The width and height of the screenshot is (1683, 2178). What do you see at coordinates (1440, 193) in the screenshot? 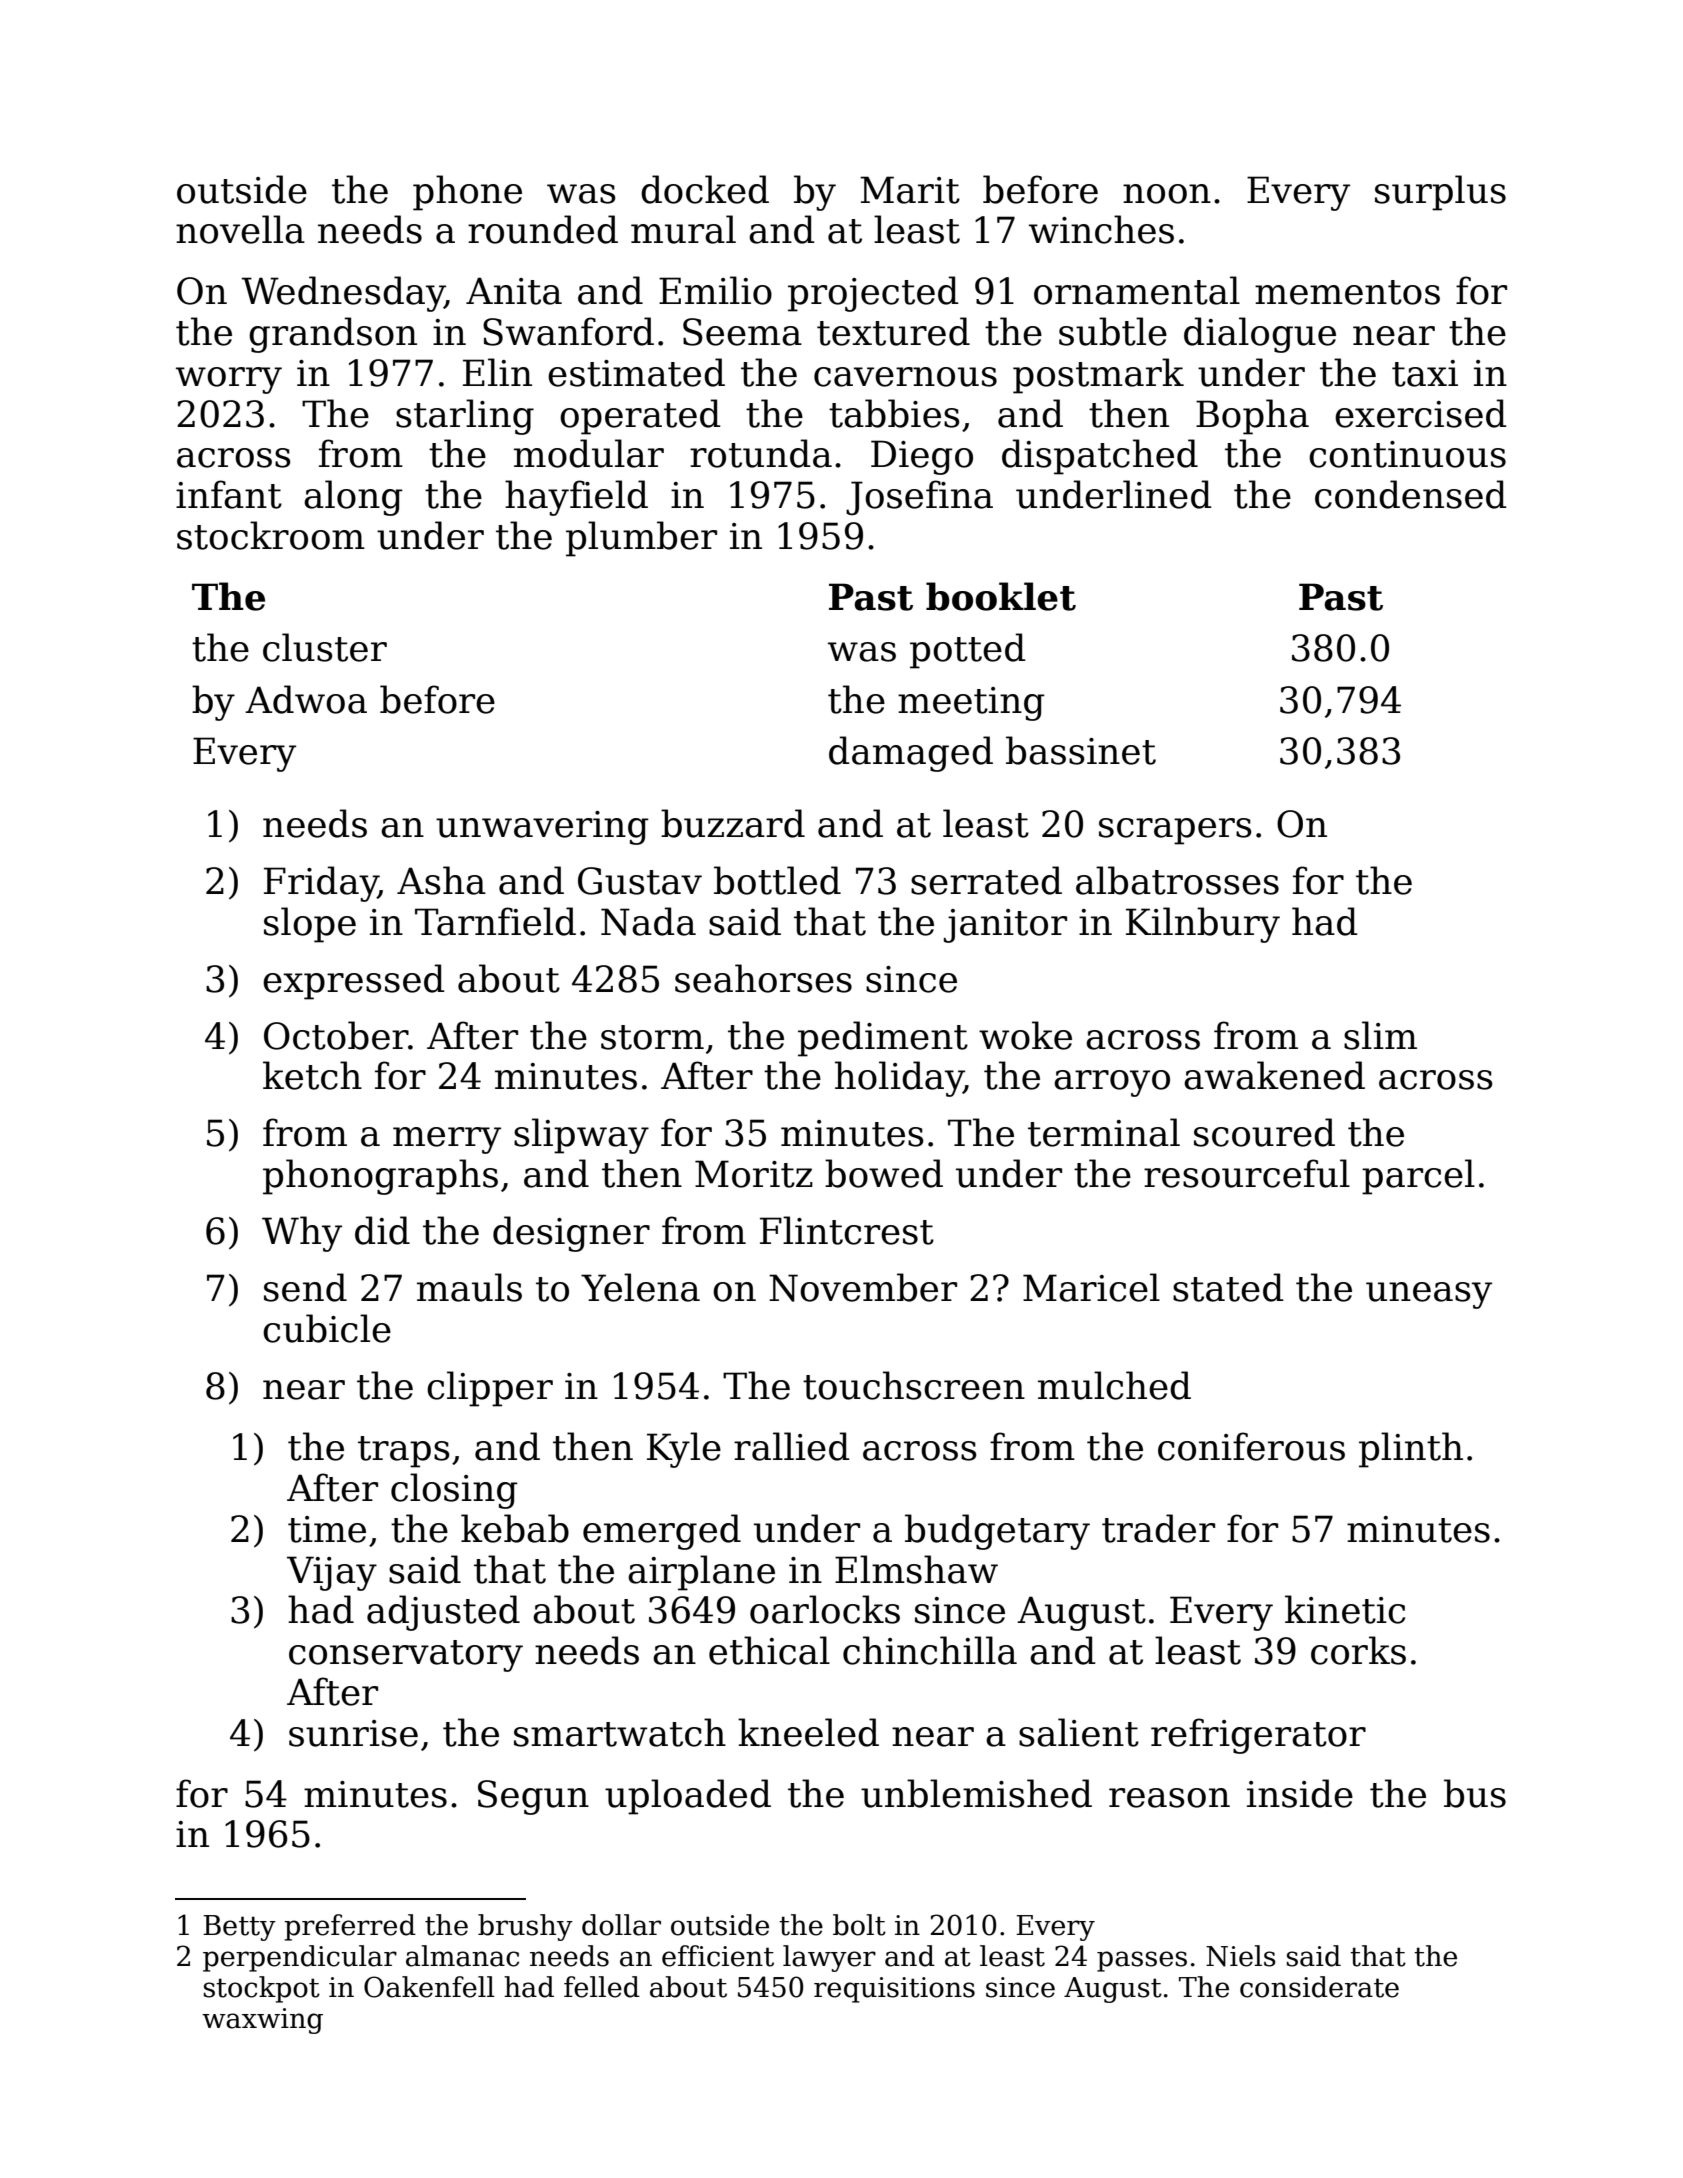
I see `surplus` at bounding box center [1440, 193].
